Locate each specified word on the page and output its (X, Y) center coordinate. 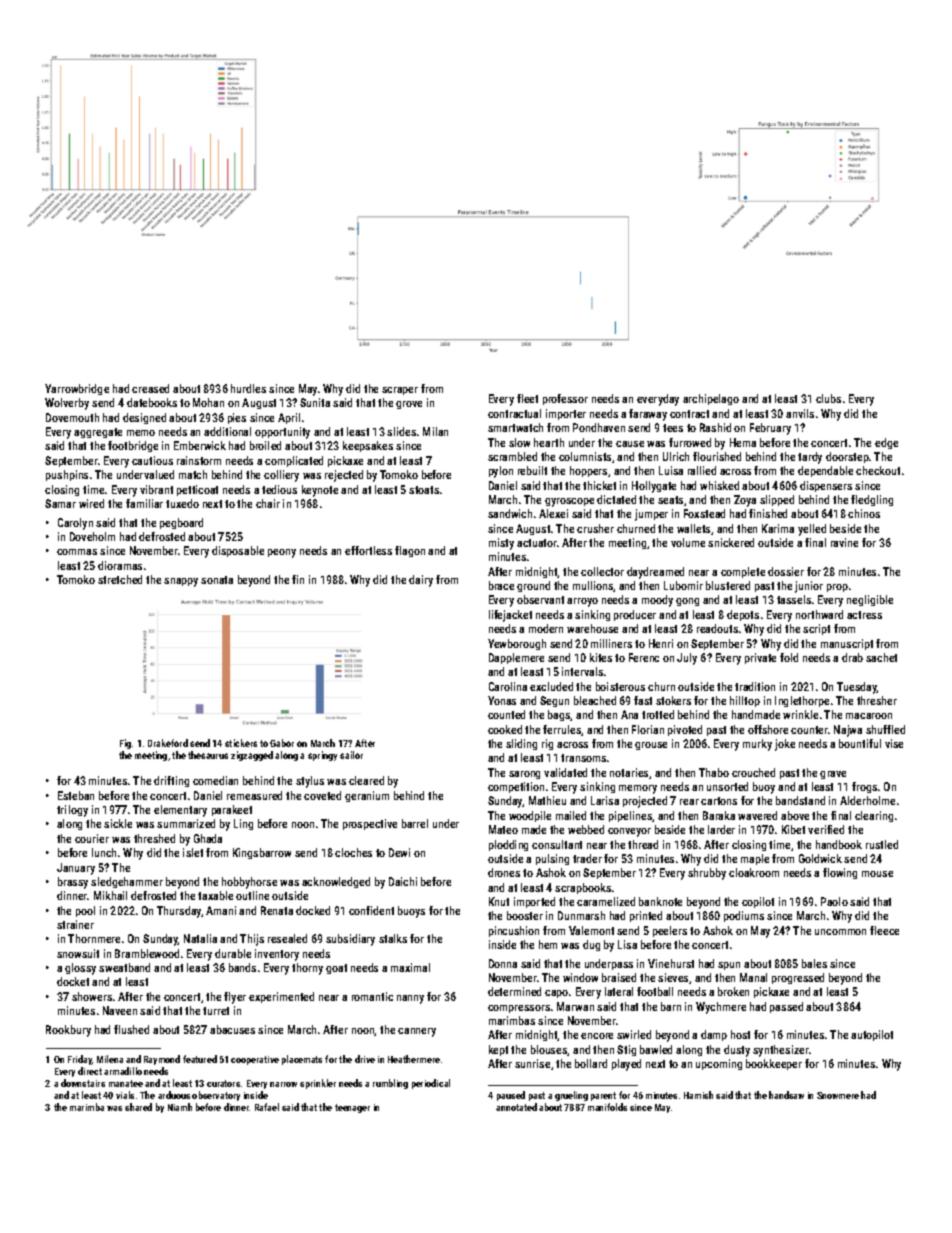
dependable (825, 471)
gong (687, 602)
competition (516, 787)
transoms (583, 758)
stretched (120, 579)
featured (200, 1059)
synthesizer (781, 1051)
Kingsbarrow (262, 853)
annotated (516, 1107)
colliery (281, 476)
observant (540, 599)
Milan (435, 431)
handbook (839, 844)
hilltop (745, 701)
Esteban (76, 795)
